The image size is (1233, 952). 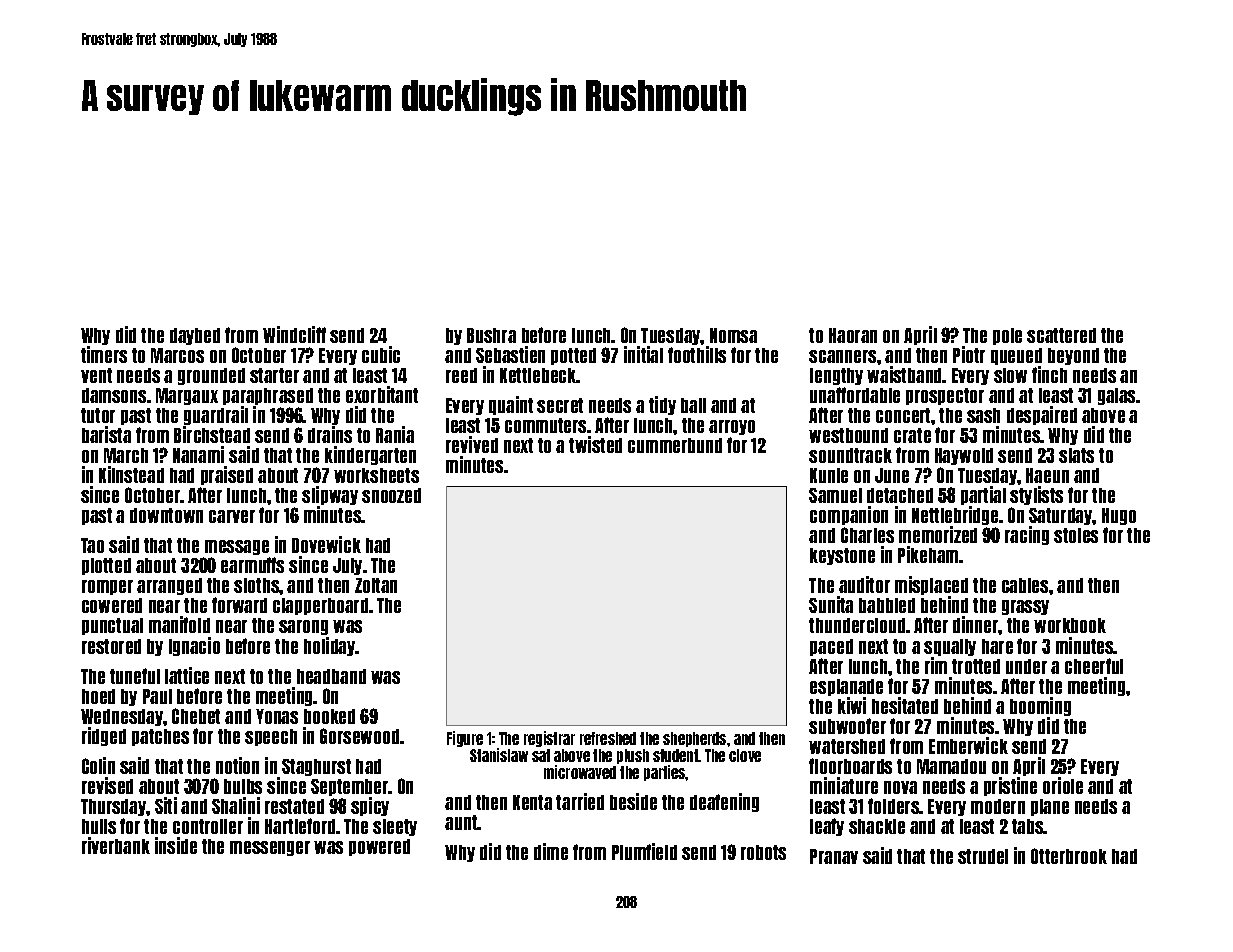 I want to click on ridged, so click(x=104, y=736).
